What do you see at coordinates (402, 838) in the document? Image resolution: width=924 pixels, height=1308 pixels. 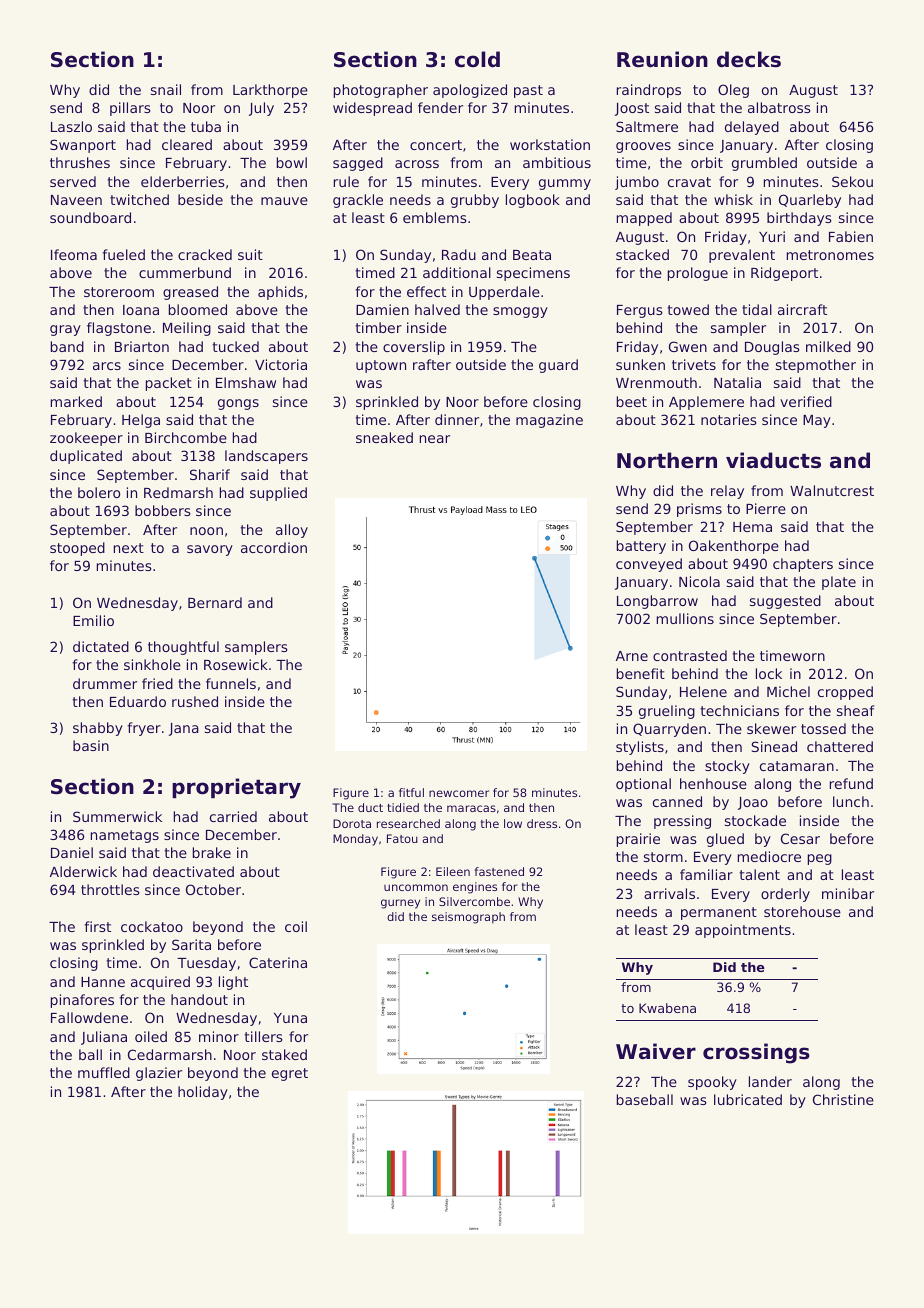 I see `Fatou` at bounding box center [402, 838].
